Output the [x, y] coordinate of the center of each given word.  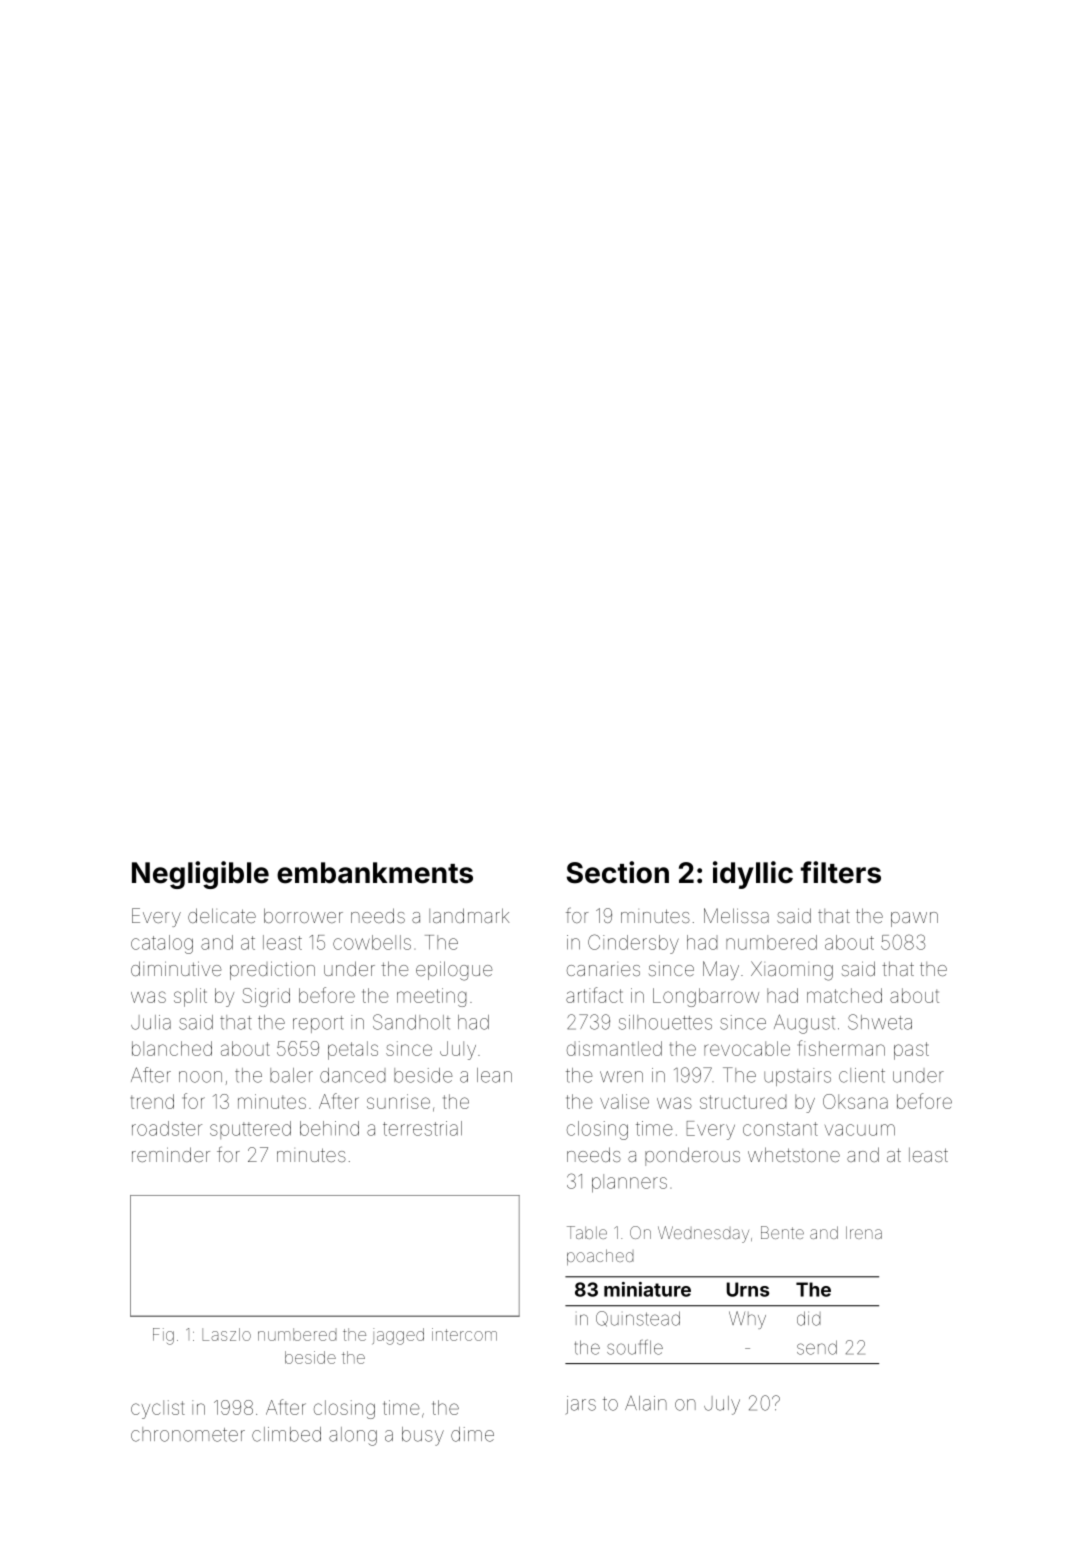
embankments [375, 873]
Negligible [200, 875]
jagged [398, 1336]
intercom [464, 1334]
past [911, 1051]
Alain [646, 1403]
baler [291, 1075]
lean [494, 1075]
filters [841, 872]
